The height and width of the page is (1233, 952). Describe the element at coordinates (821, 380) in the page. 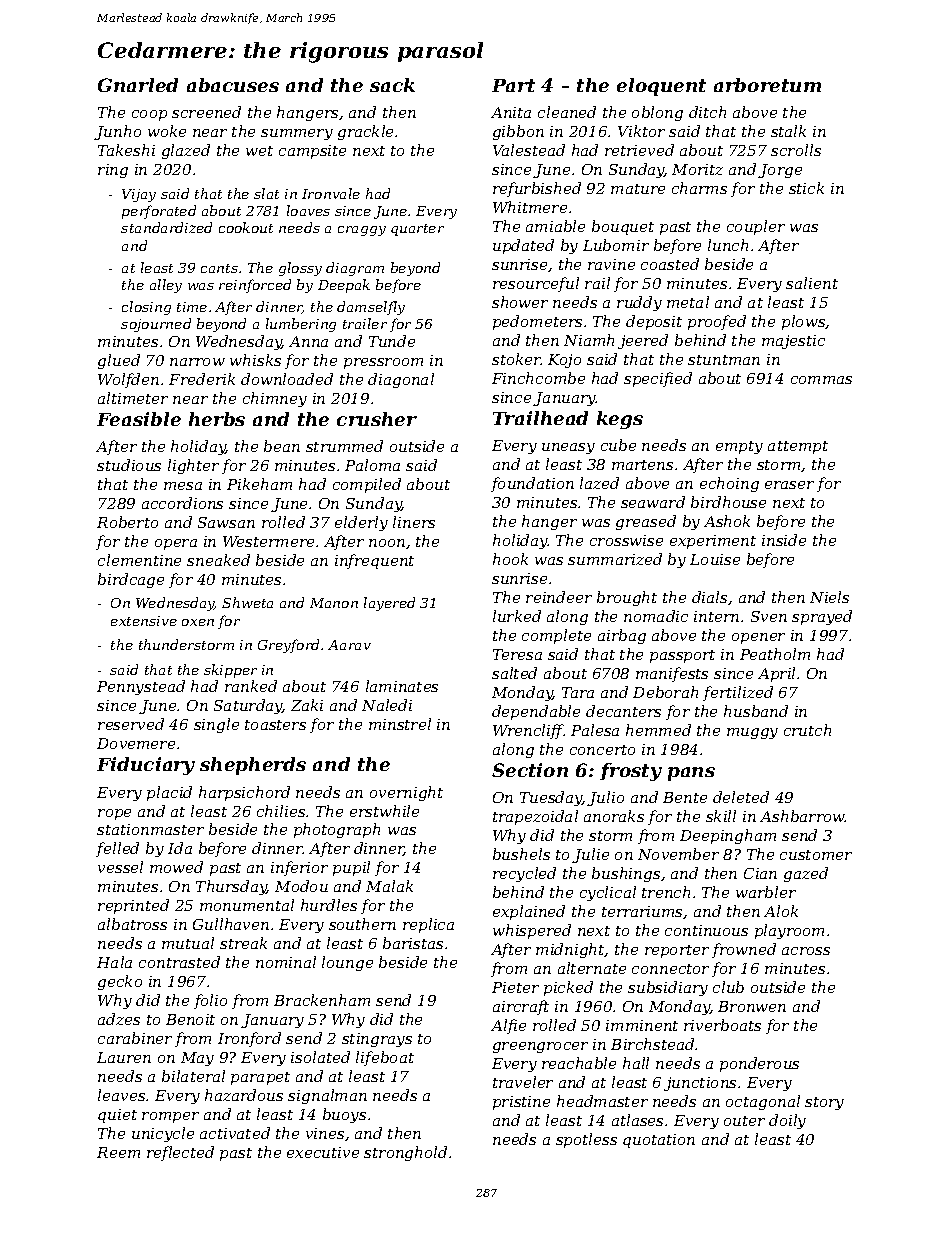

I see `commas` at that location.
